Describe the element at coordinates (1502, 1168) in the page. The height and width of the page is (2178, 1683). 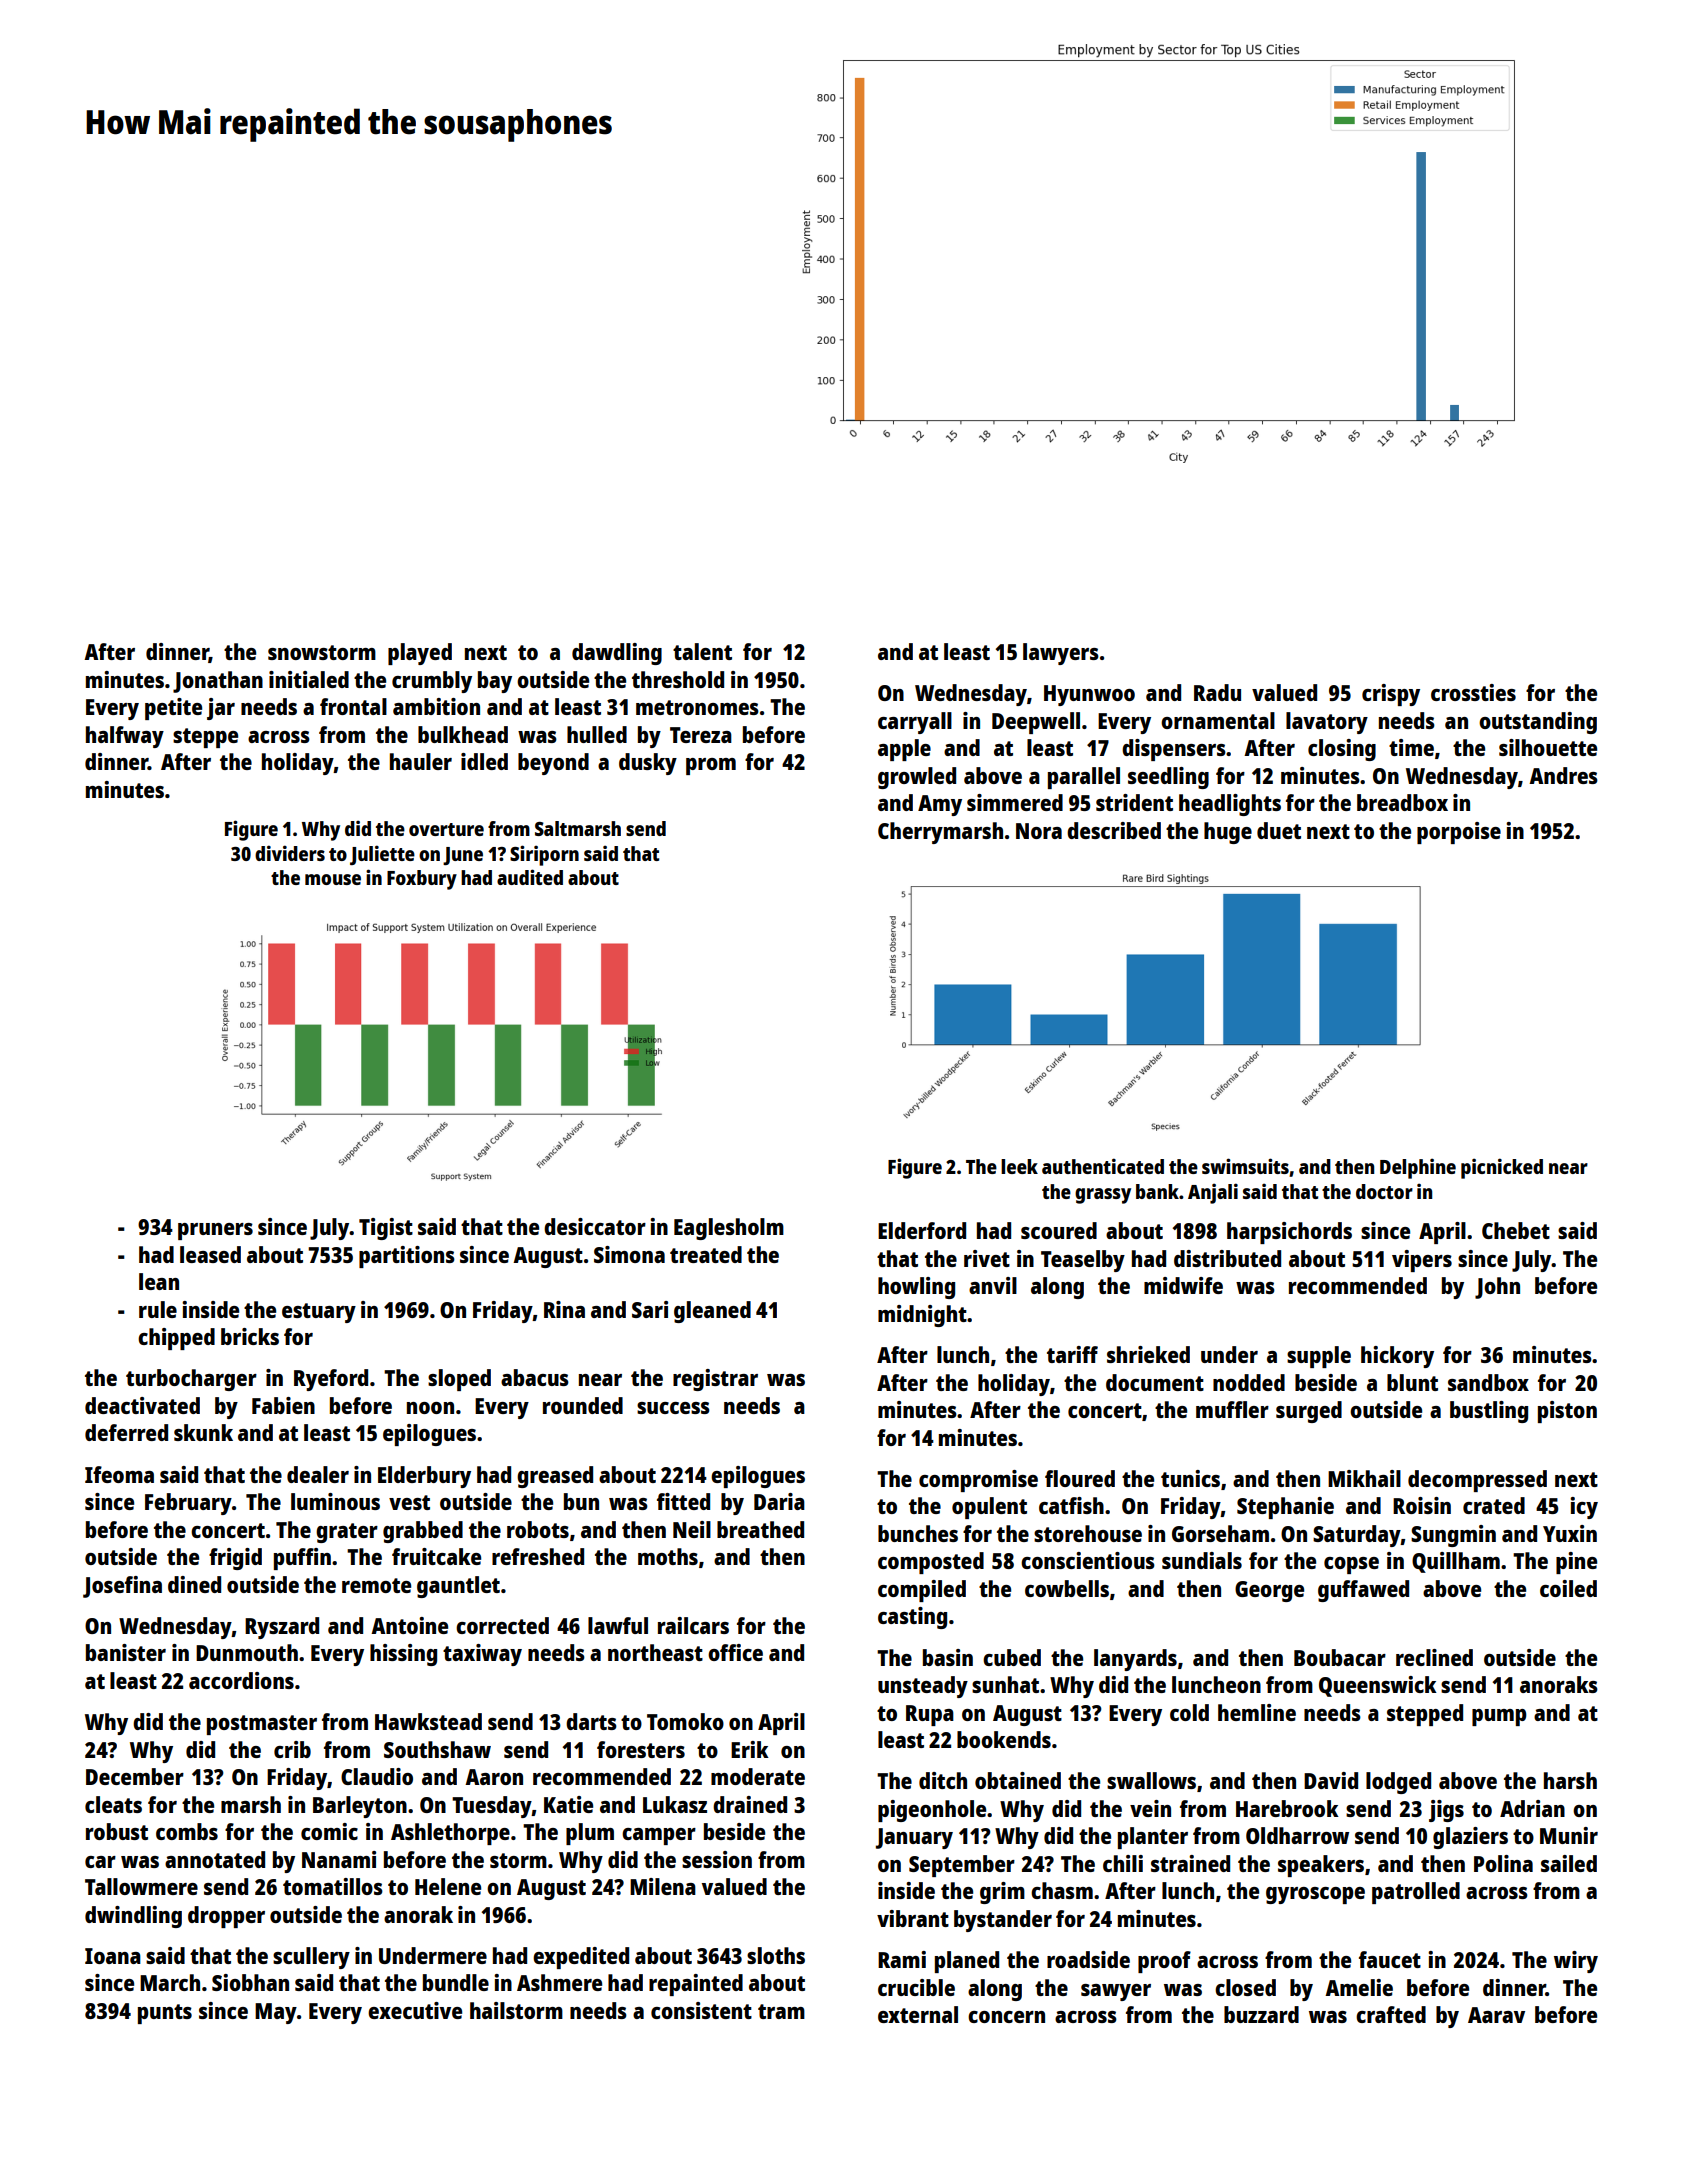
I see `picnicked` at that location.
